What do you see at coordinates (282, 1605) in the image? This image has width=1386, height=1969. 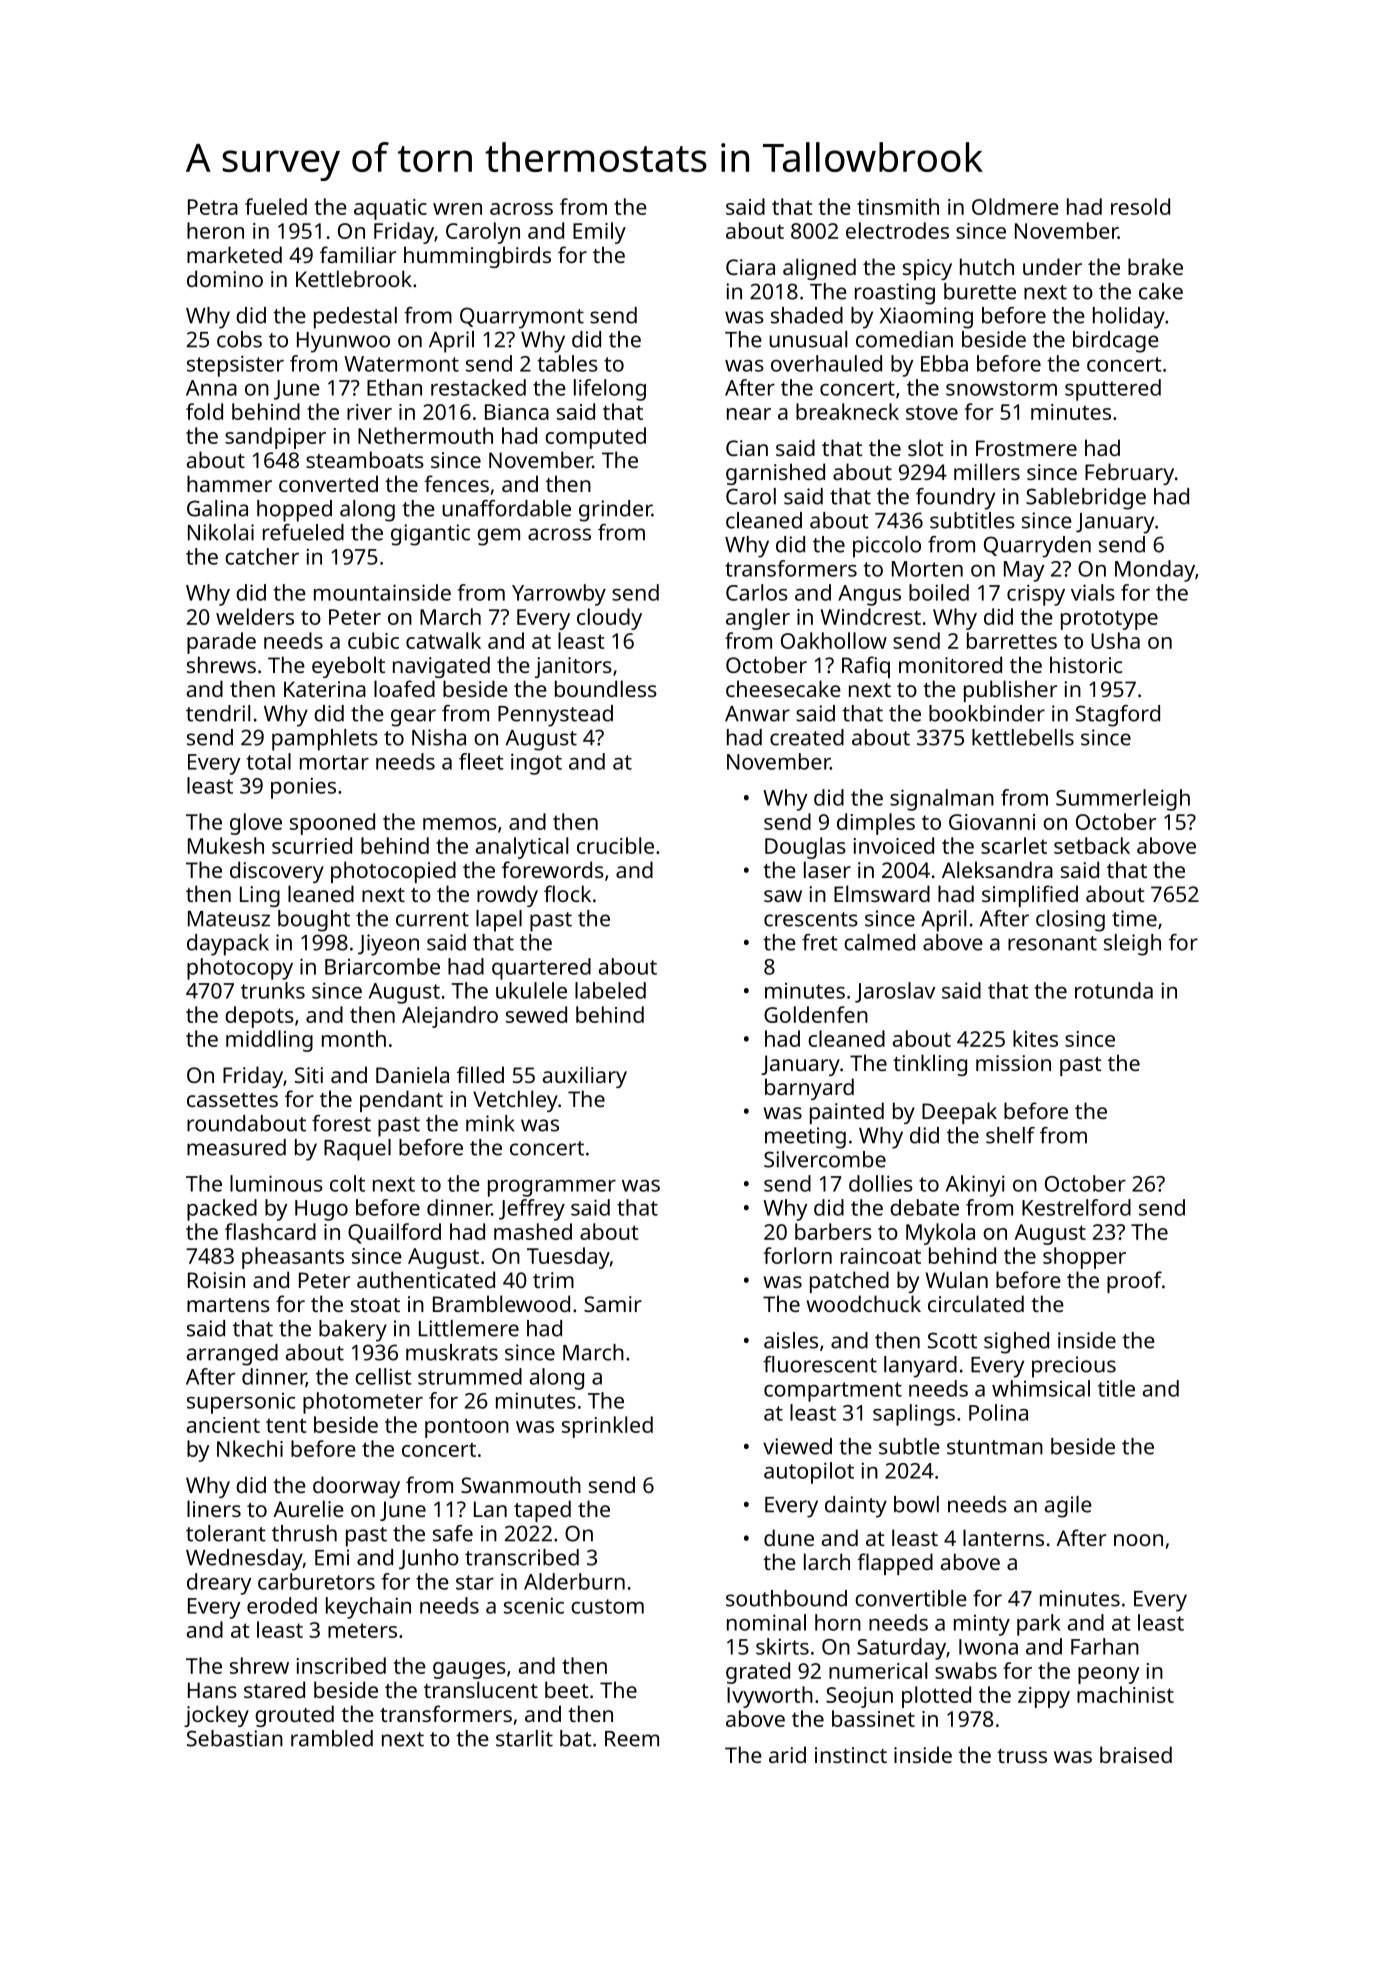 I see `eroded` at bounding box center [282, 1605].
